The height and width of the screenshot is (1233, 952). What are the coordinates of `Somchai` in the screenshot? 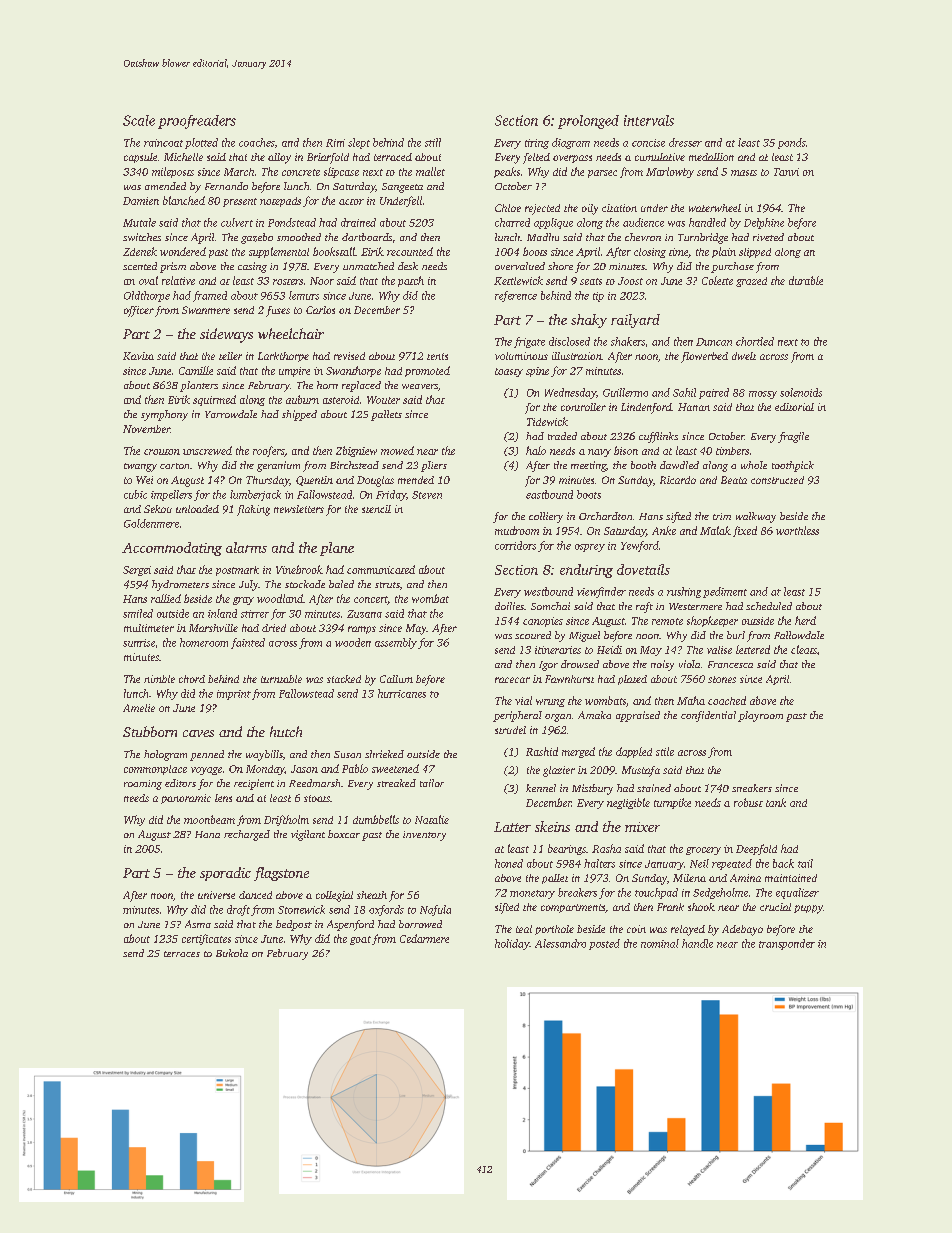 It's located at (550, 606).
